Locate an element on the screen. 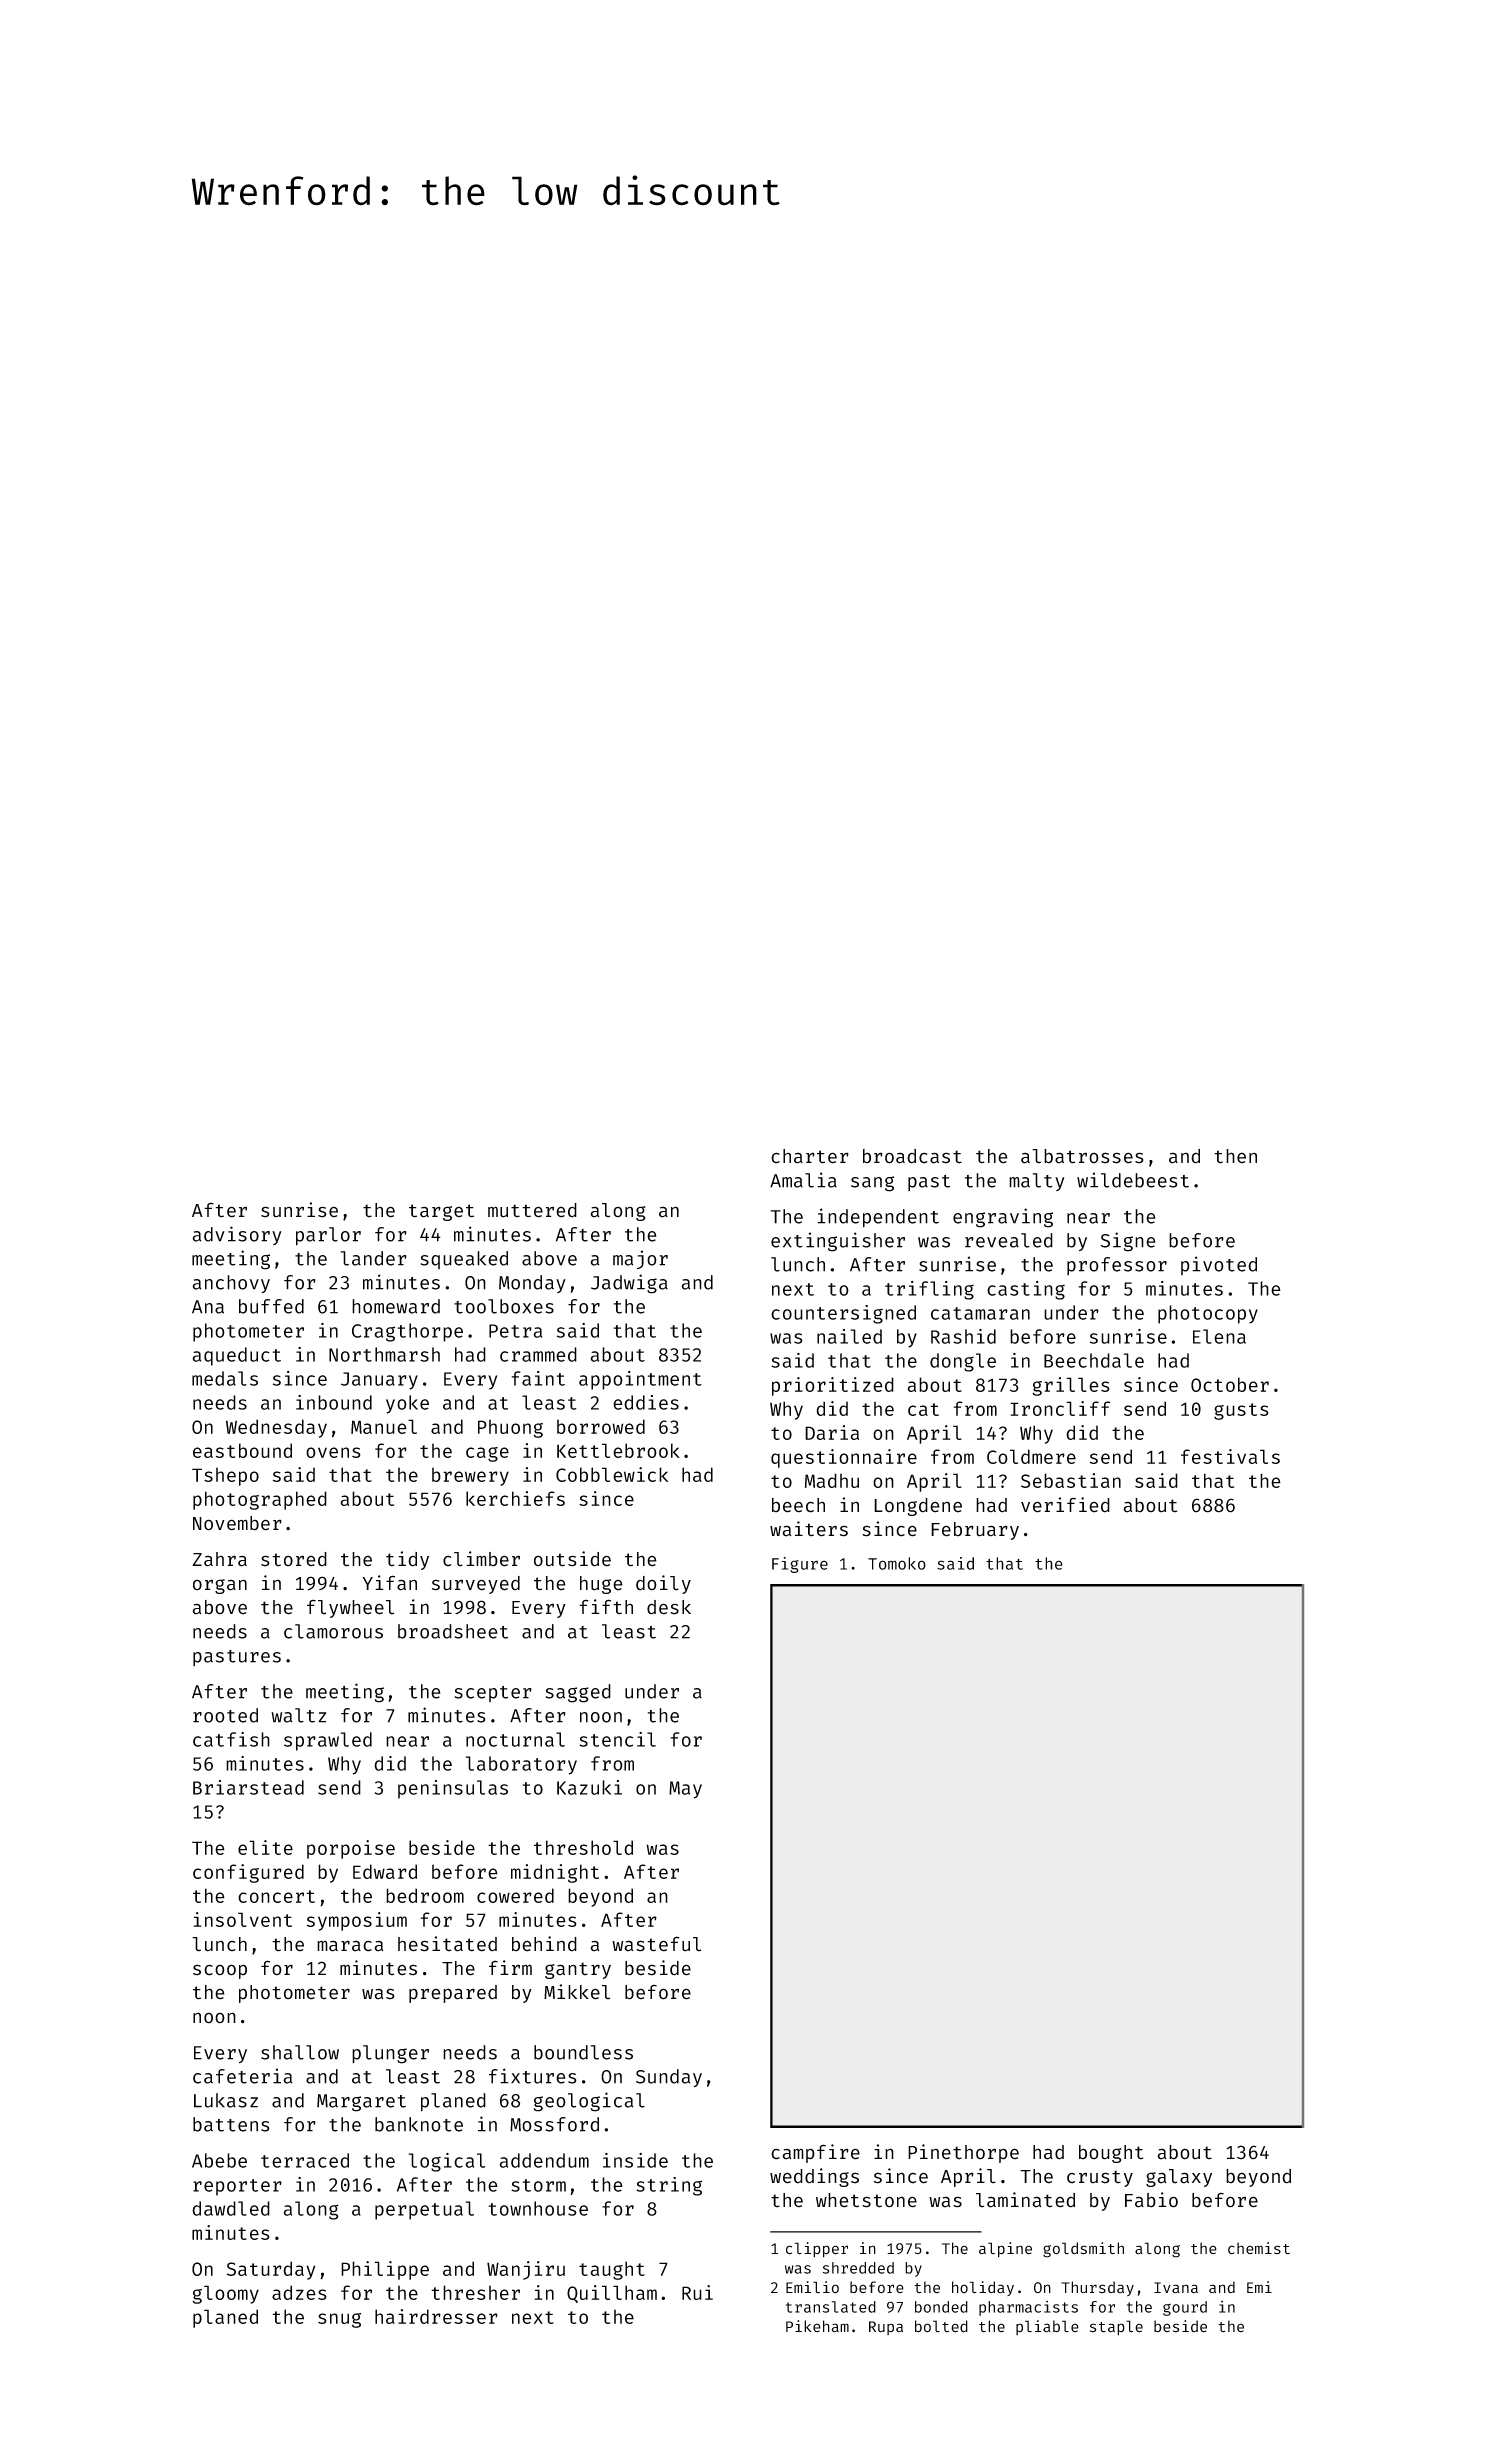 Image resolution: width=1496 pixels, height=2464 pixels. May is located at coordinates (685, 1790).
